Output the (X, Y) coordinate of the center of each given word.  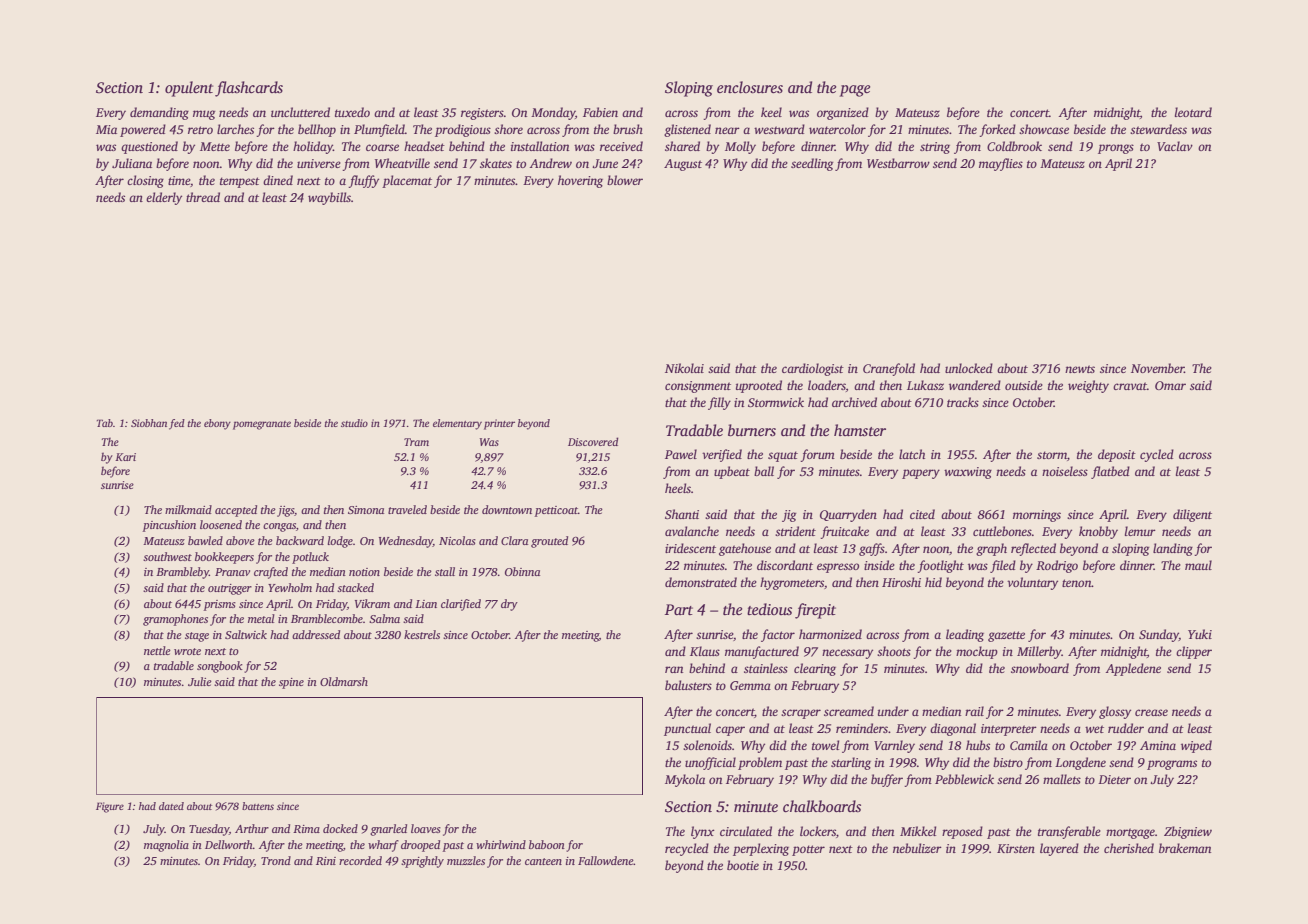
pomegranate (262, 425)
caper (730, 731)
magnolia (166, 846)
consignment (698, 387)
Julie (200, 681)
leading (965, 635)
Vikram (372, 603)
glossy (1115, 712)
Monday (553, 113)
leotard (1193, 112)
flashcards (249, 89)
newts (1080, 369)
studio (354, 423)
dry (509, 605)
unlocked (969, 368)
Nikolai (684, 368)
